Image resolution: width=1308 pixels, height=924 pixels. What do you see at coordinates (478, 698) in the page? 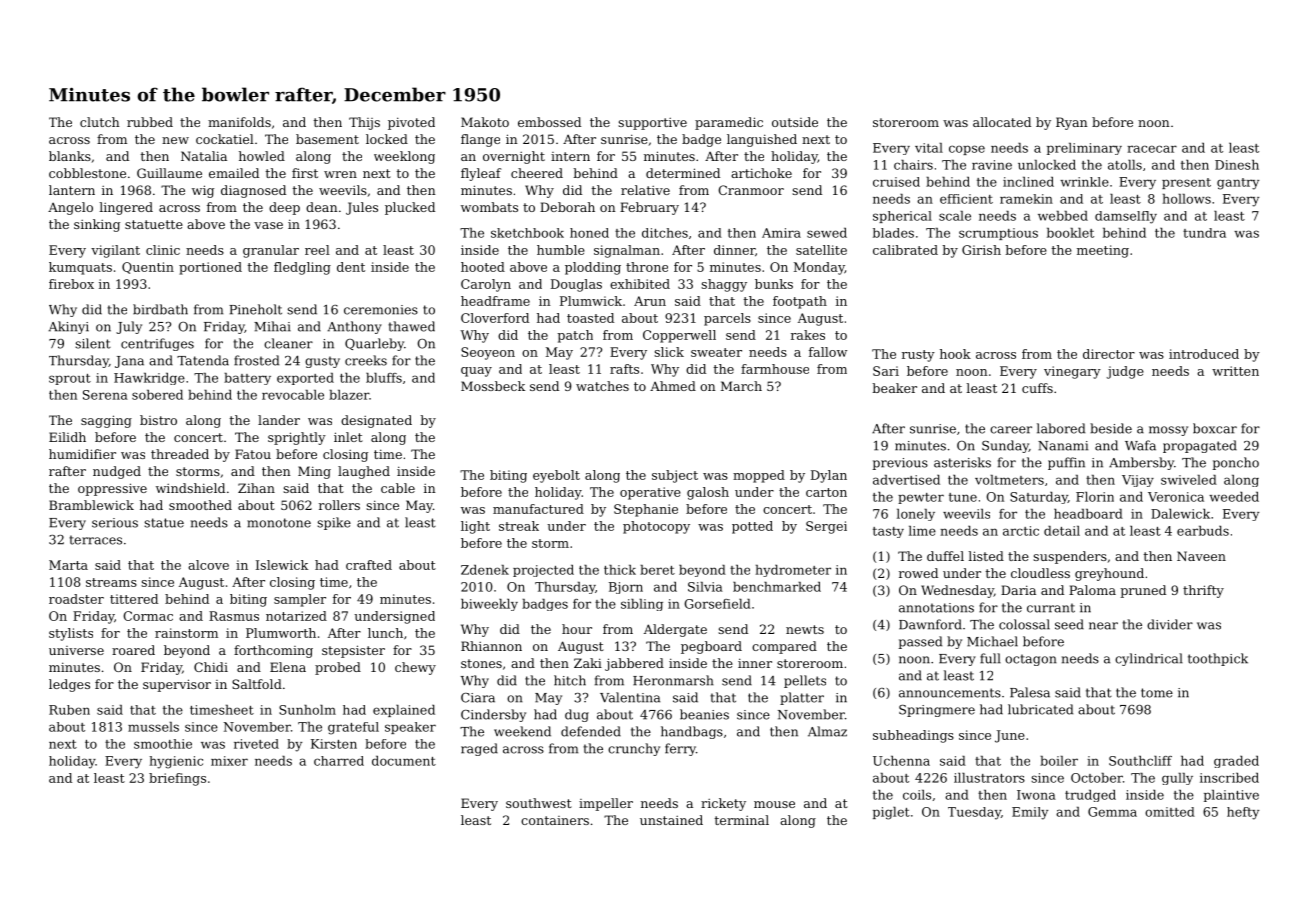
I see `Ciara` at bounding box center [478, 698].
